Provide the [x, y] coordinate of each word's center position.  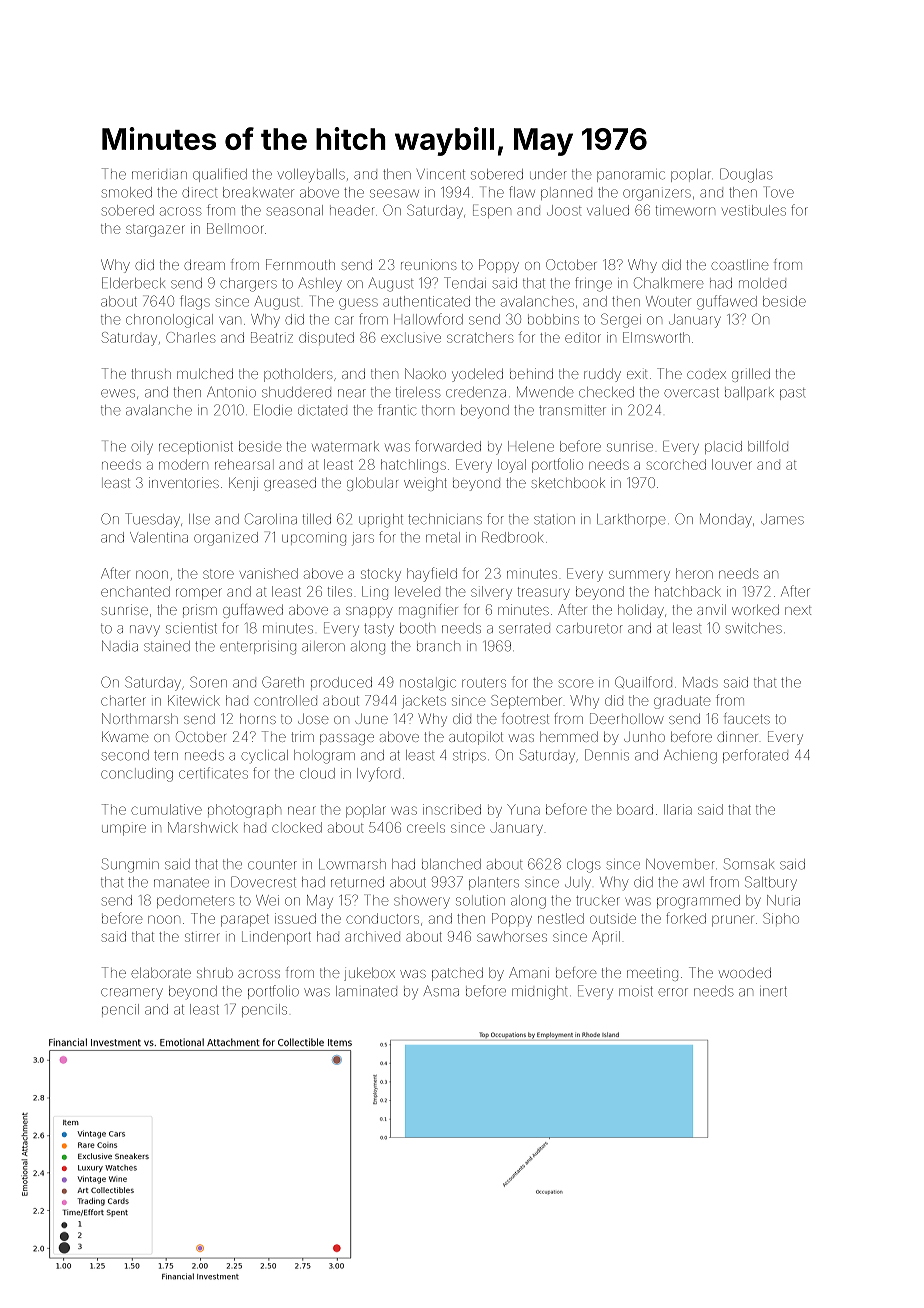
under [548, 174]
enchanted [135, 591]
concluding [137, 775]
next [798, 610]
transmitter [572, 411]
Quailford [643, 682]
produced [341, 683]
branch [438, 646]
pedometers [196, 902]
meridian [159, 175]
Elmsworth [656, 337]
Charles [191, 337]
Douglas [746, 175]
